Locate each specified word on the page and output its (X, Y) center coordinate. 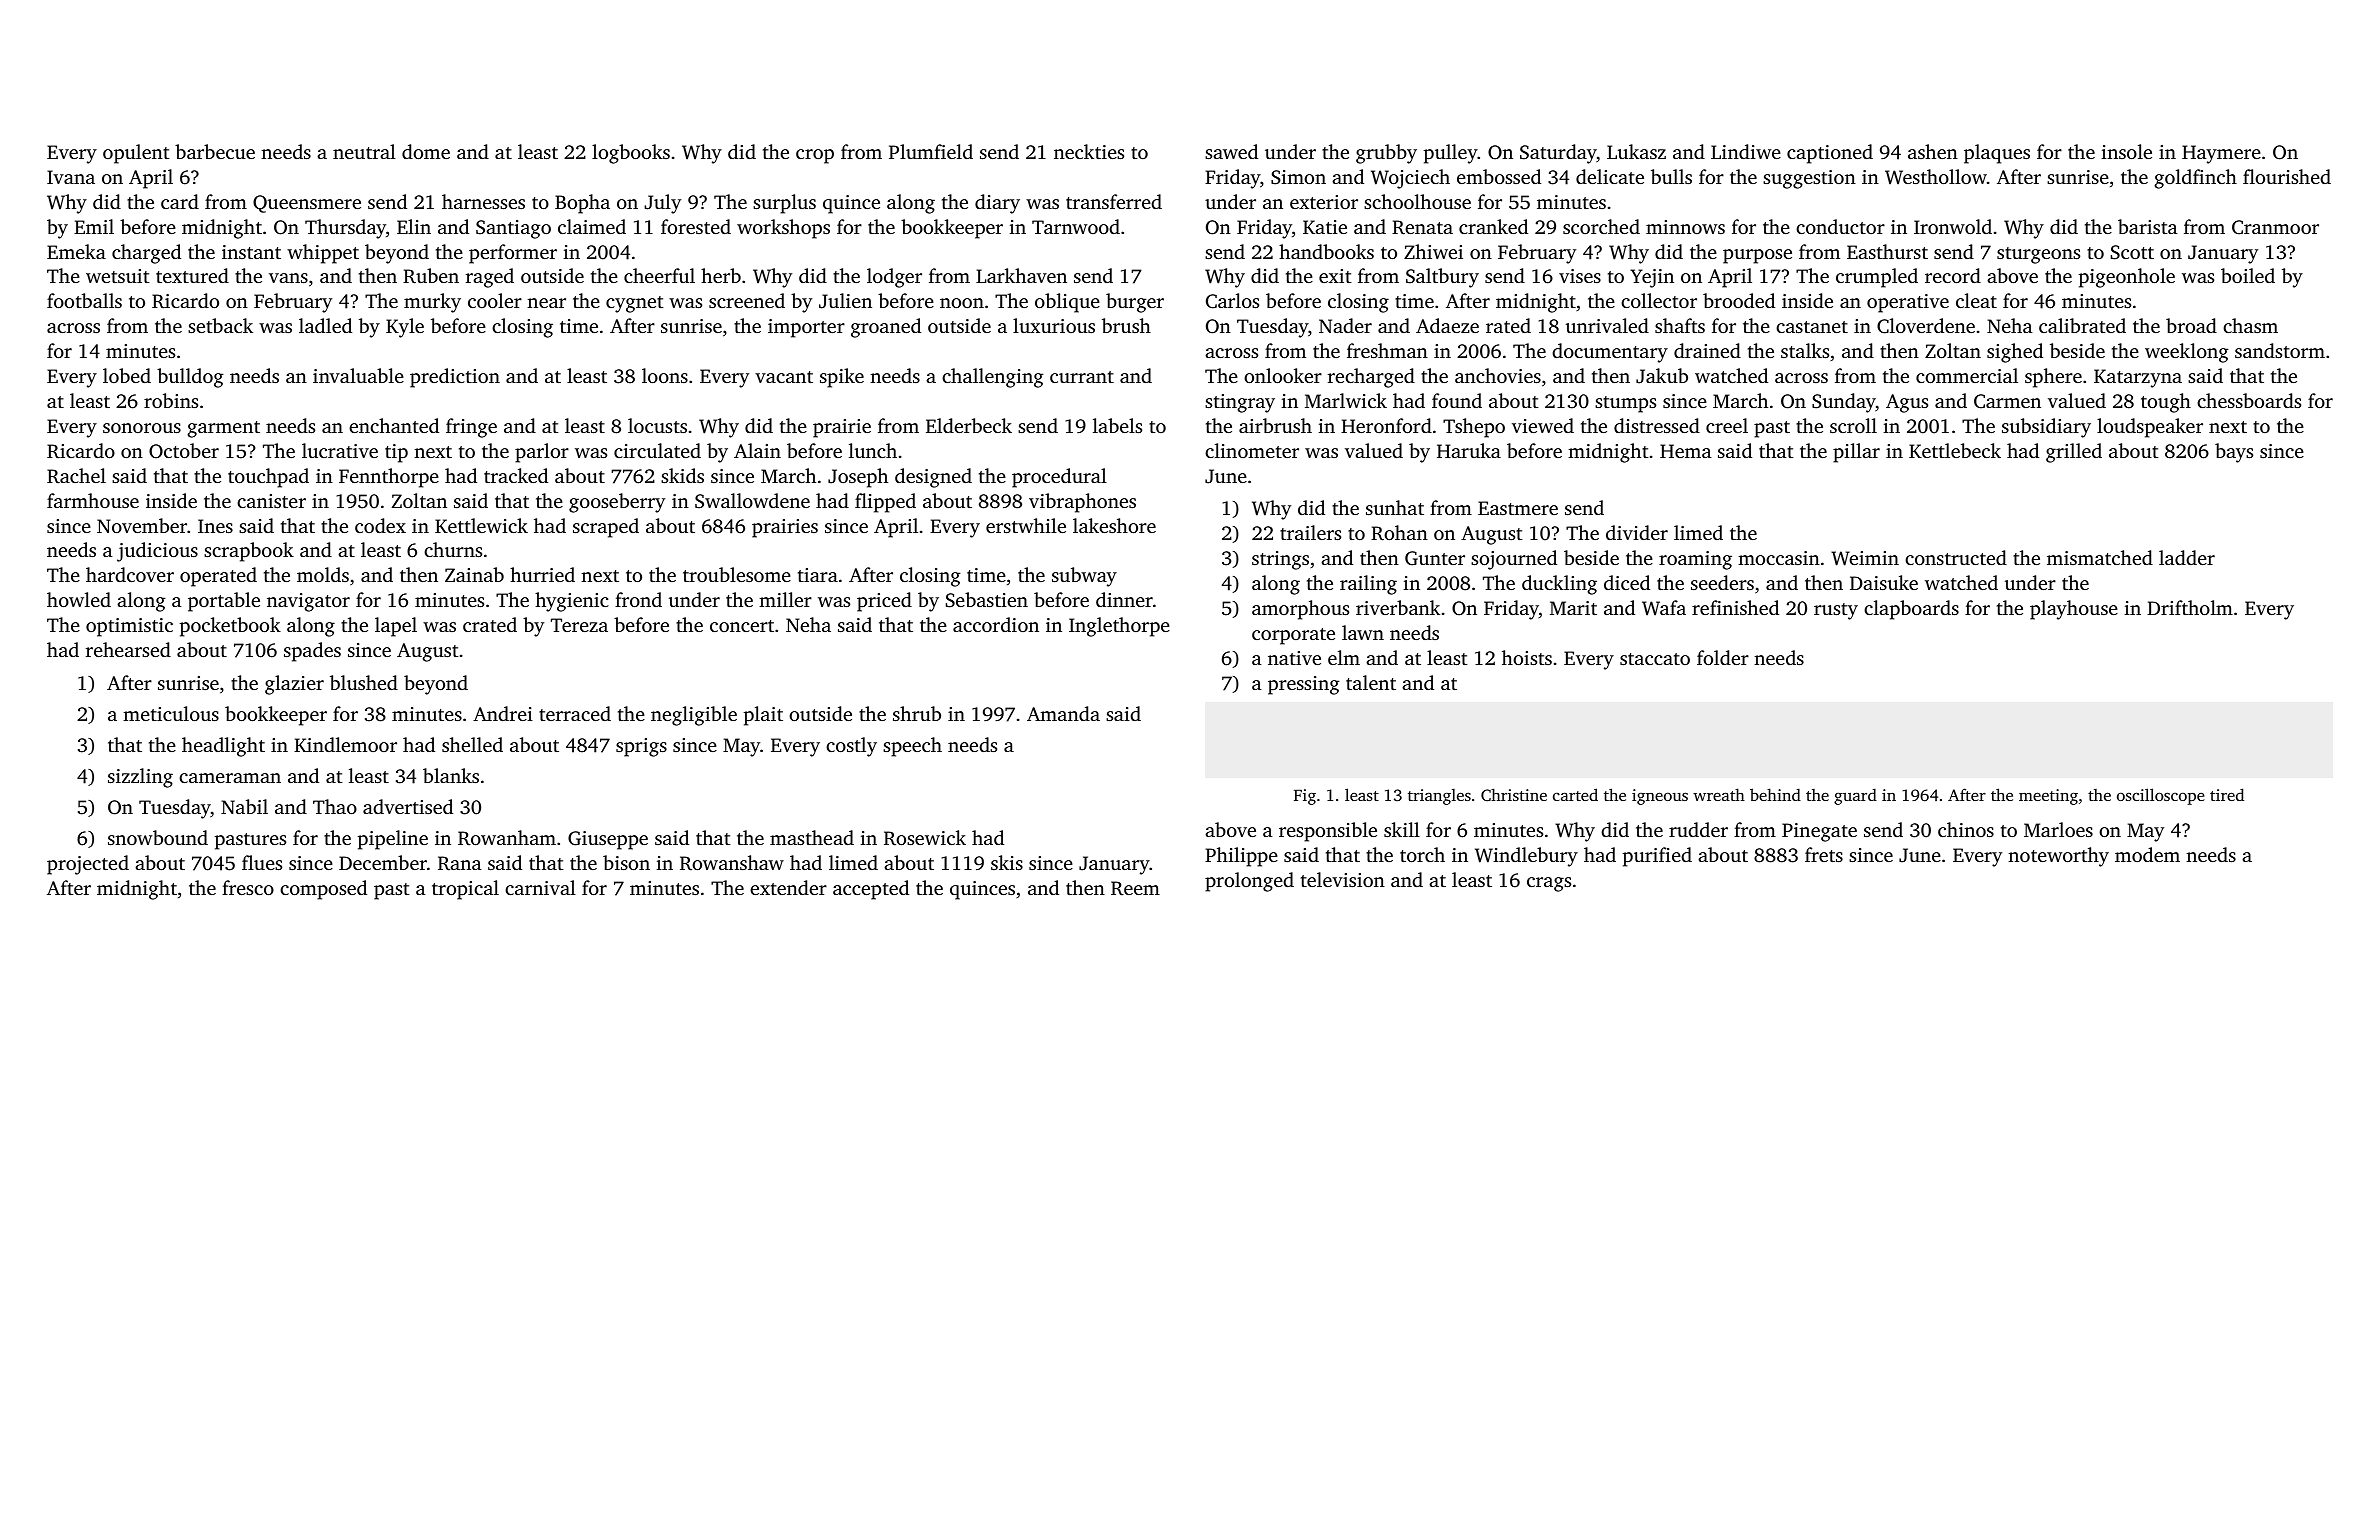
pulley (1451, 154)
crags (1549, 884)
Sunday (1844, 403)
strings (1280, 560)
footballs (84, 300)
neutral (364, 151)
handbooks (1326, 251)
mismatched (2100, 557)
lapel (396, 627)
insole (2127, 151)
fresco (248, 887)
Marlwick (1346, 400)
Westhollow (1936, 177)
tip (396, 453)
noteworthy (2058, 857)
